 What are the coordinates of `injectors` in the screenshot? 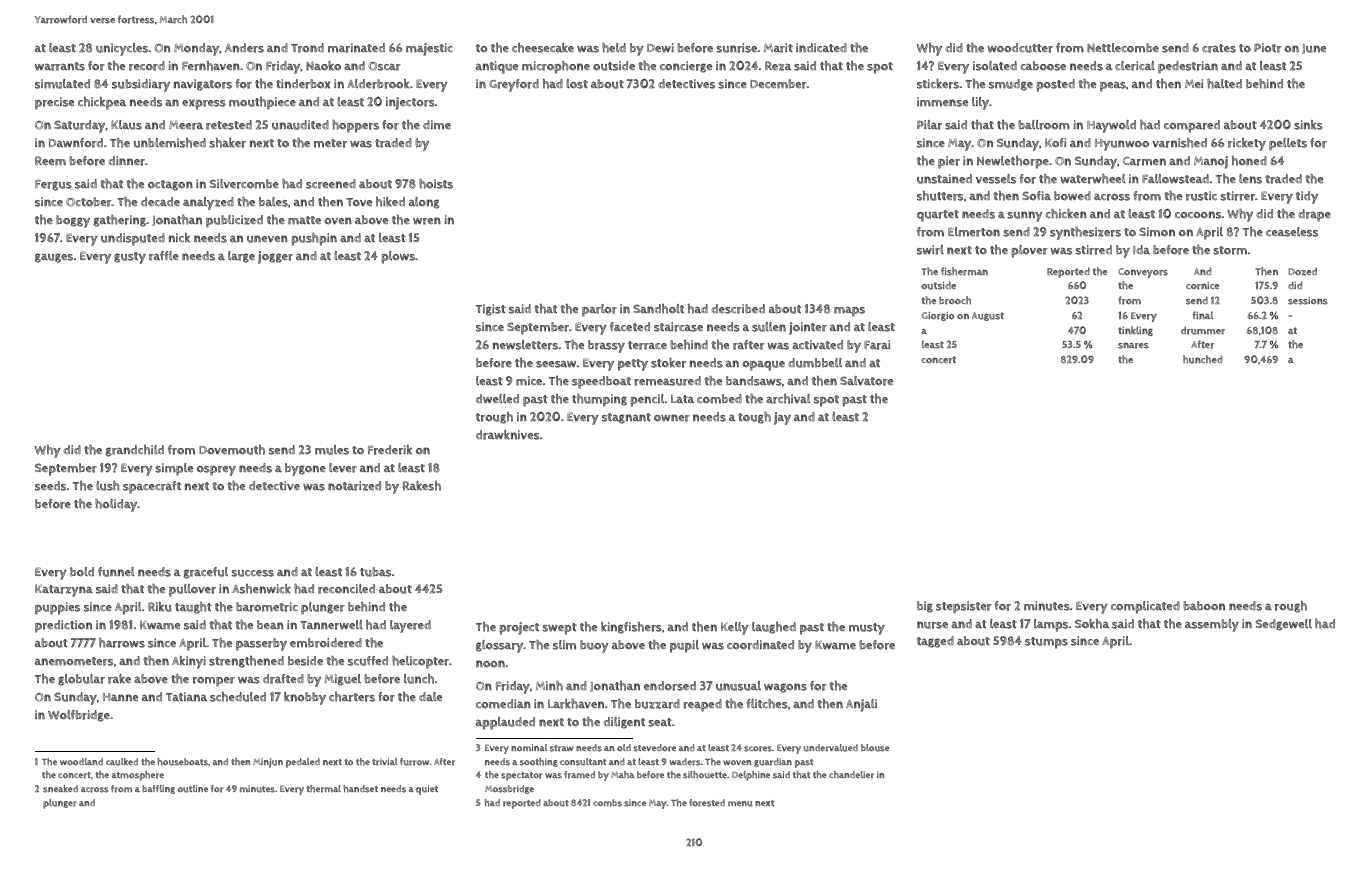 It's located at (410, 103).
